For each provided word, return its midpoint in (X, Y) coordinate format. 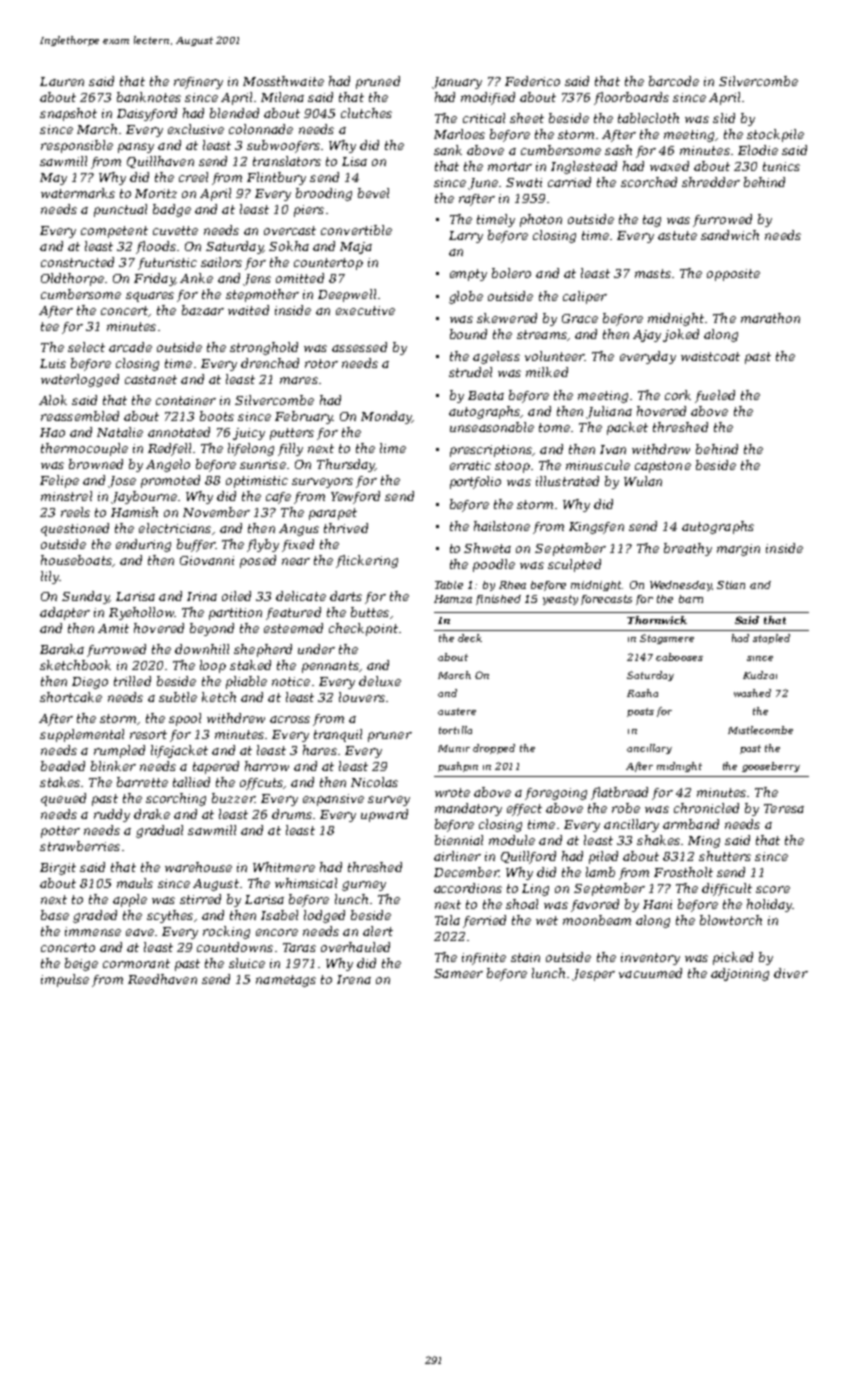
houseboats (76, 560)
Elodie (758, 150)
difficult (727, 889)
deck (470, 638)
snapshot (68, 114)
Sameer (458, 973)
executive (365, 310)
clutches (366, 113)
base (55, 915)
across (290, 719)
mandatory (468, 809)
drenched (270, 363)
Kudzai (760, 675)
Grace (580, 318)
